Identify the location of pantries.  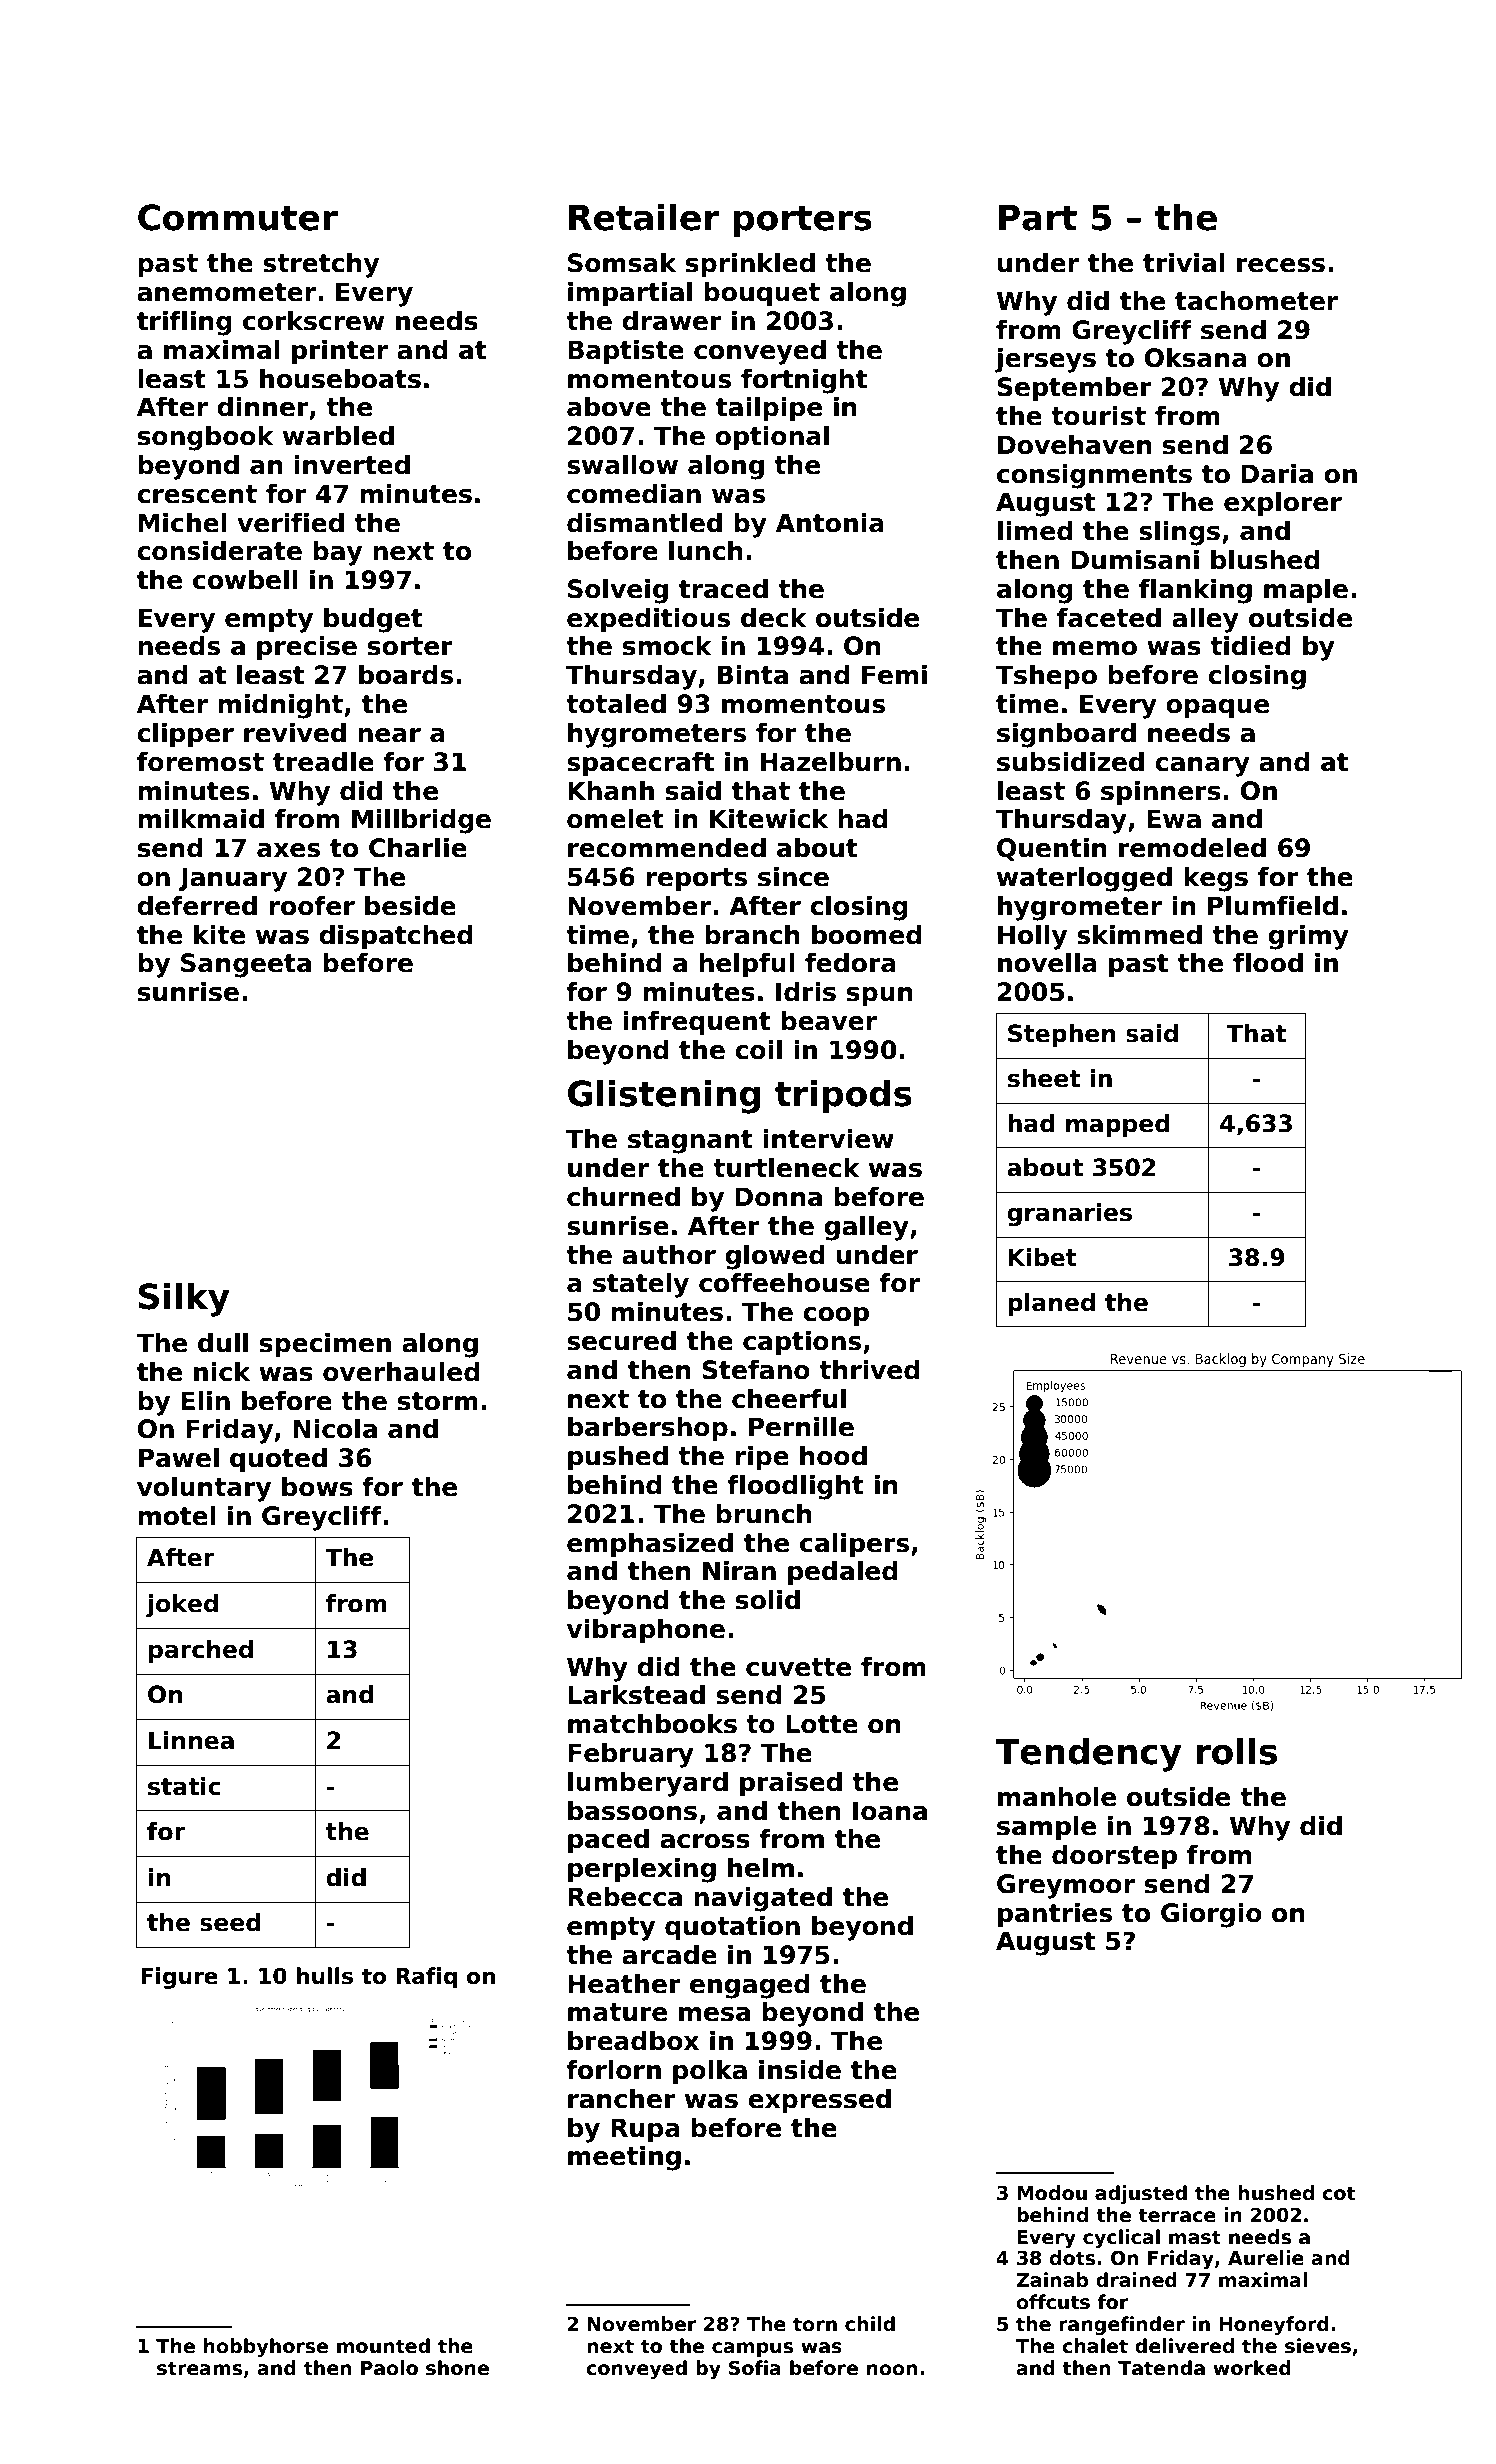
(1055, 1915).
